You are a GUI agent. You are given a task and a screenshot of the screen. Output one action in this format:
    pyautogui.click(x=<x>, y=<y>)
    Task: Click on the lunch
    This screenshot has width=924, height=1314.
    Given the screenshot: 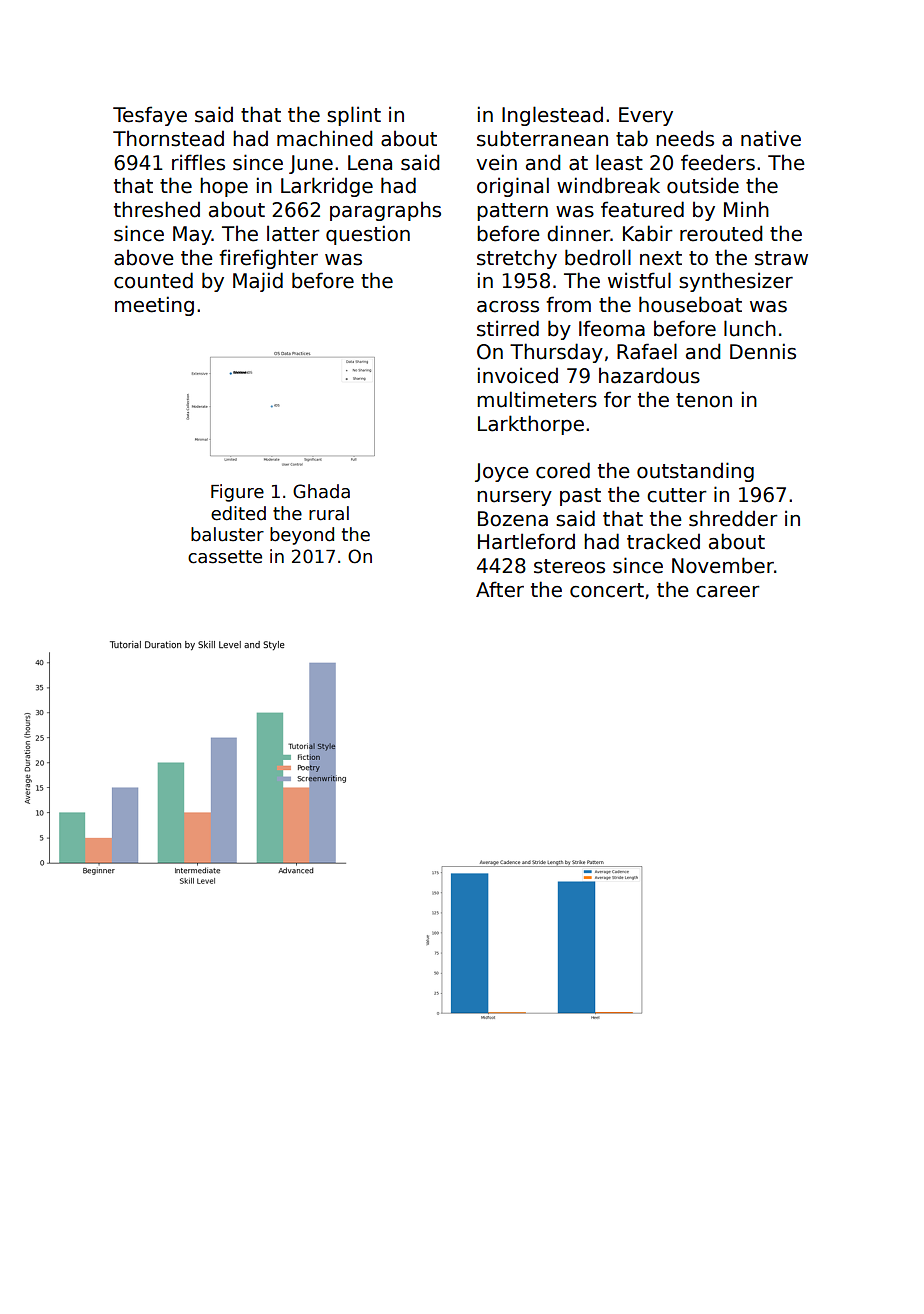 What is the action you would take?
    pyautogui.click(x=750, y=328)
